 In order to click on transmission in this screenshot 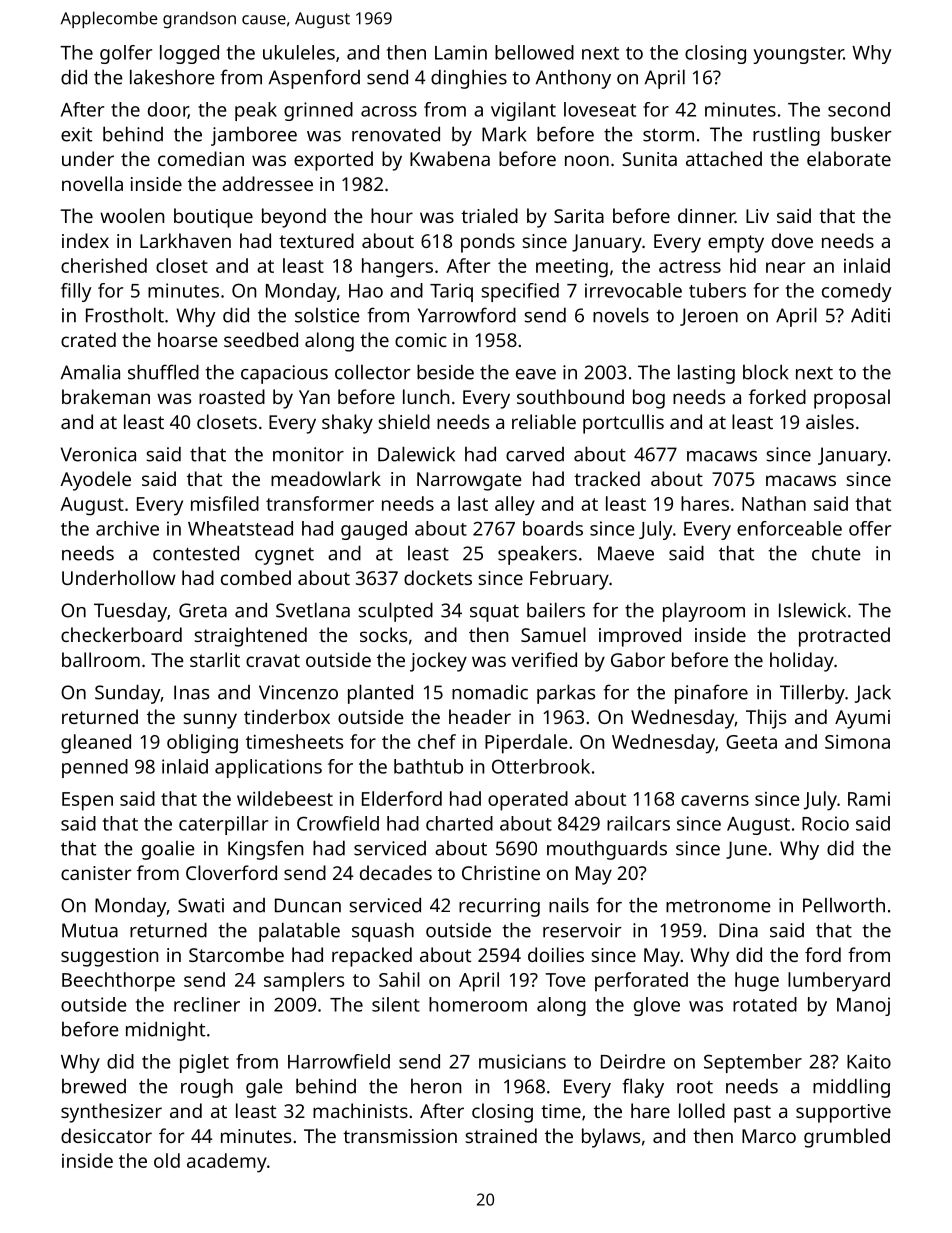, I will do `click(400, 1136)`.
